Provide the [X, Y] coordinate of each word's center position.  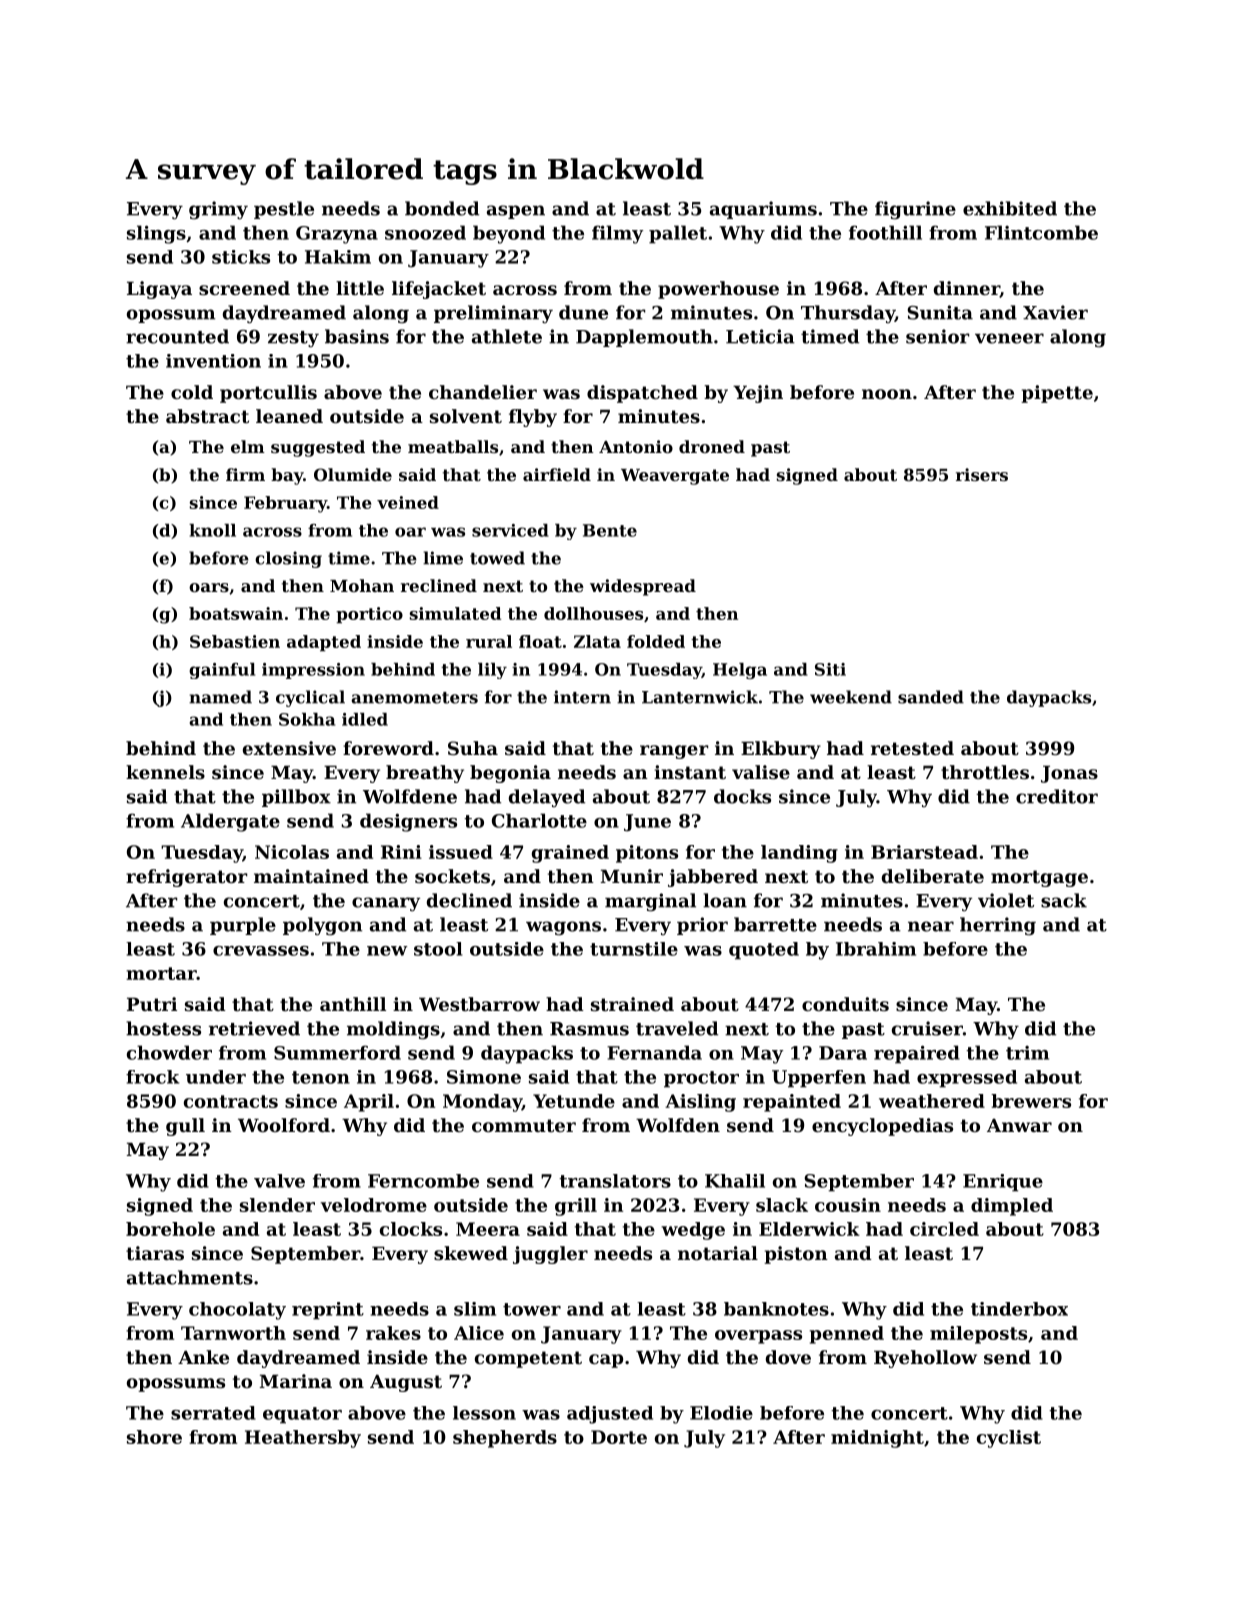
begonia [510, 774]
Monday [482, 1103]
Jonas [1069, 774]
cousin [848, 1205]
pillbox [296, 798]
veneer [1009, 338]
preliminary [493, 314]
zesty [293, 339]
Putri [152, 1004]
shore [154, 1437]
